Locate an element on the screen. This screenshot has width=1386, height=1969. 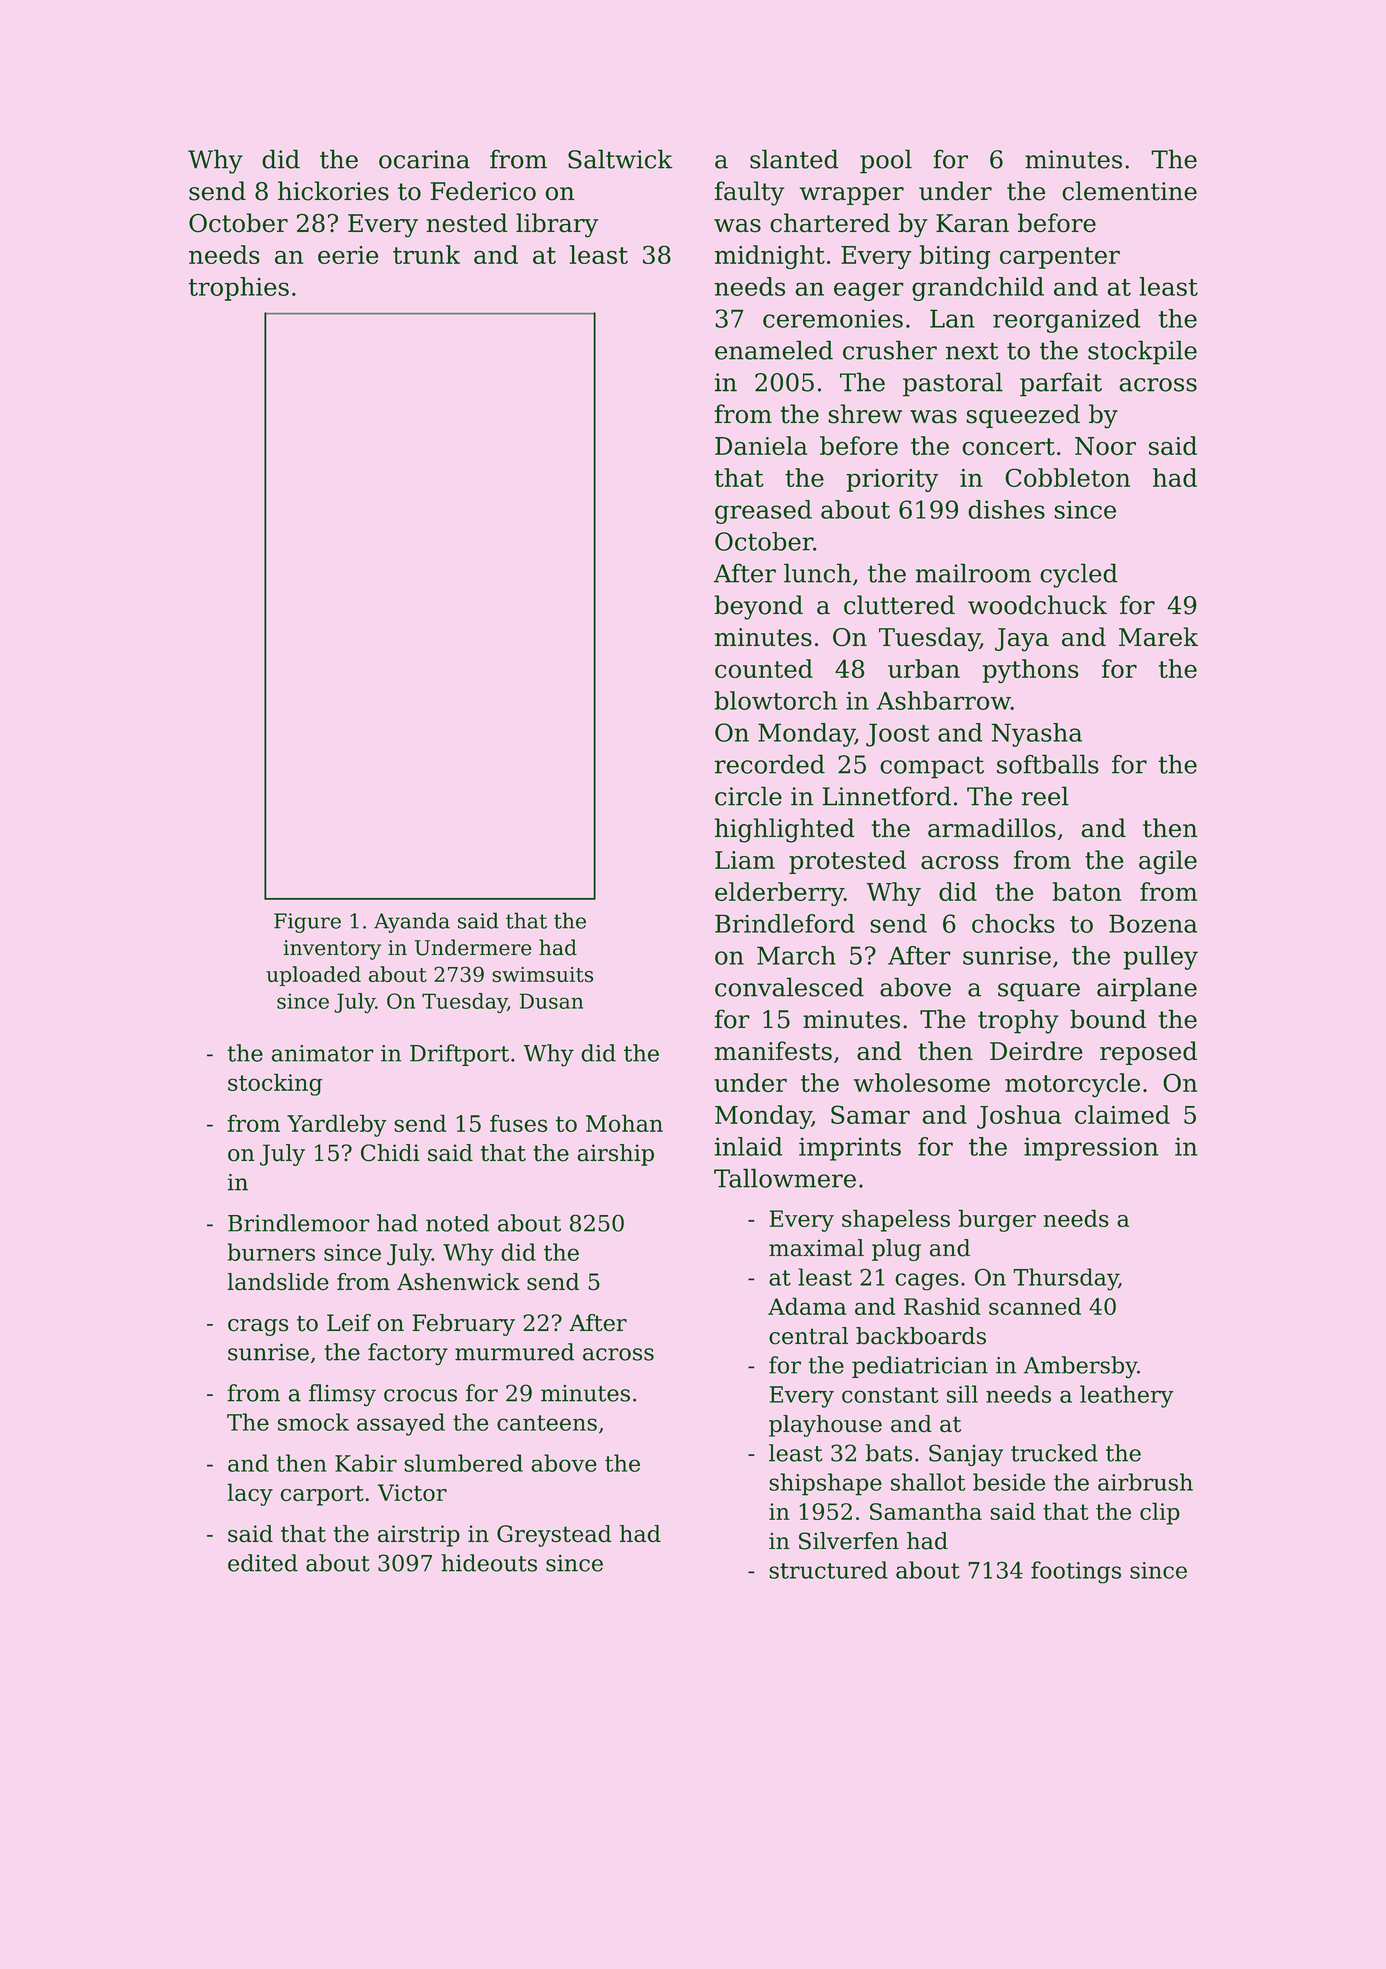
pool is located at coordinates (886, 161).
